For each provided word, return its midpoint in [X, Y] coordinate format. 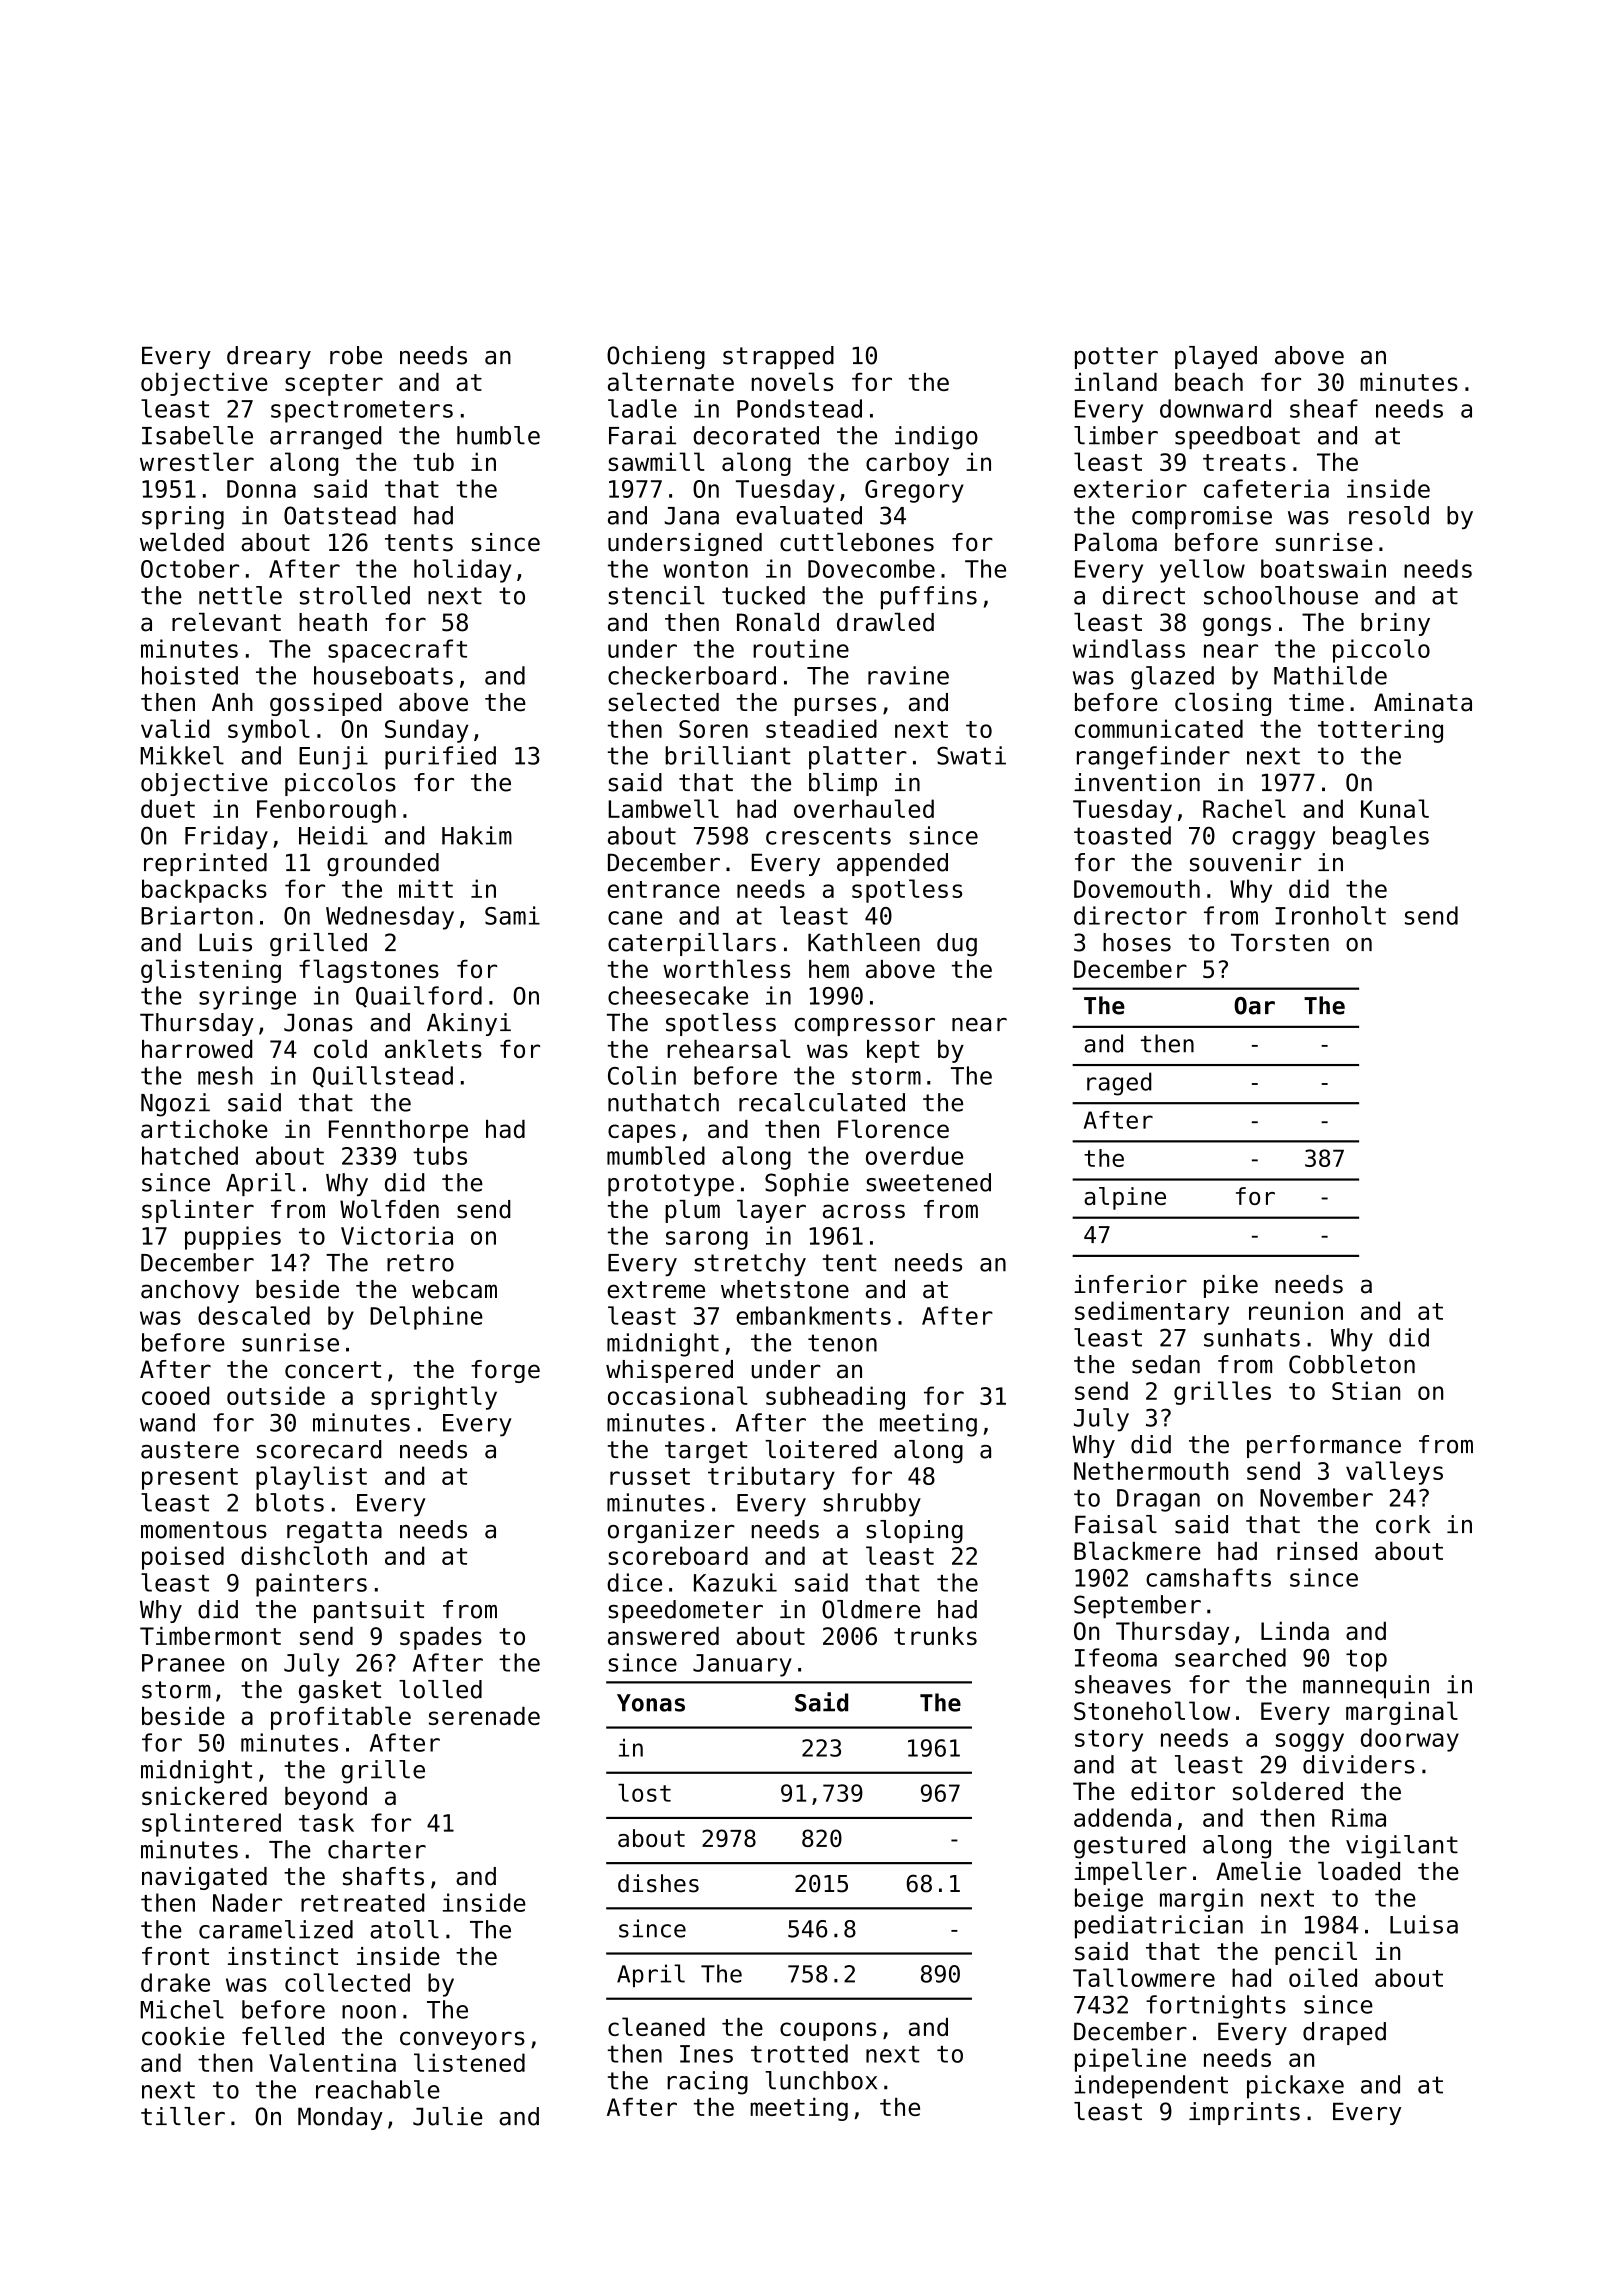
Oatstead [340, 515]
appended [892, 864]
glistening [211, 971]
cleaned [656, 2026]
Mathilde [1330, 675]
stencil [656, 595]
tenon [842, 1343]
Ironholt [1330, 915]
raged [1119, 1084]
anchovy [190, 1291]
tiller [183, 2116]
